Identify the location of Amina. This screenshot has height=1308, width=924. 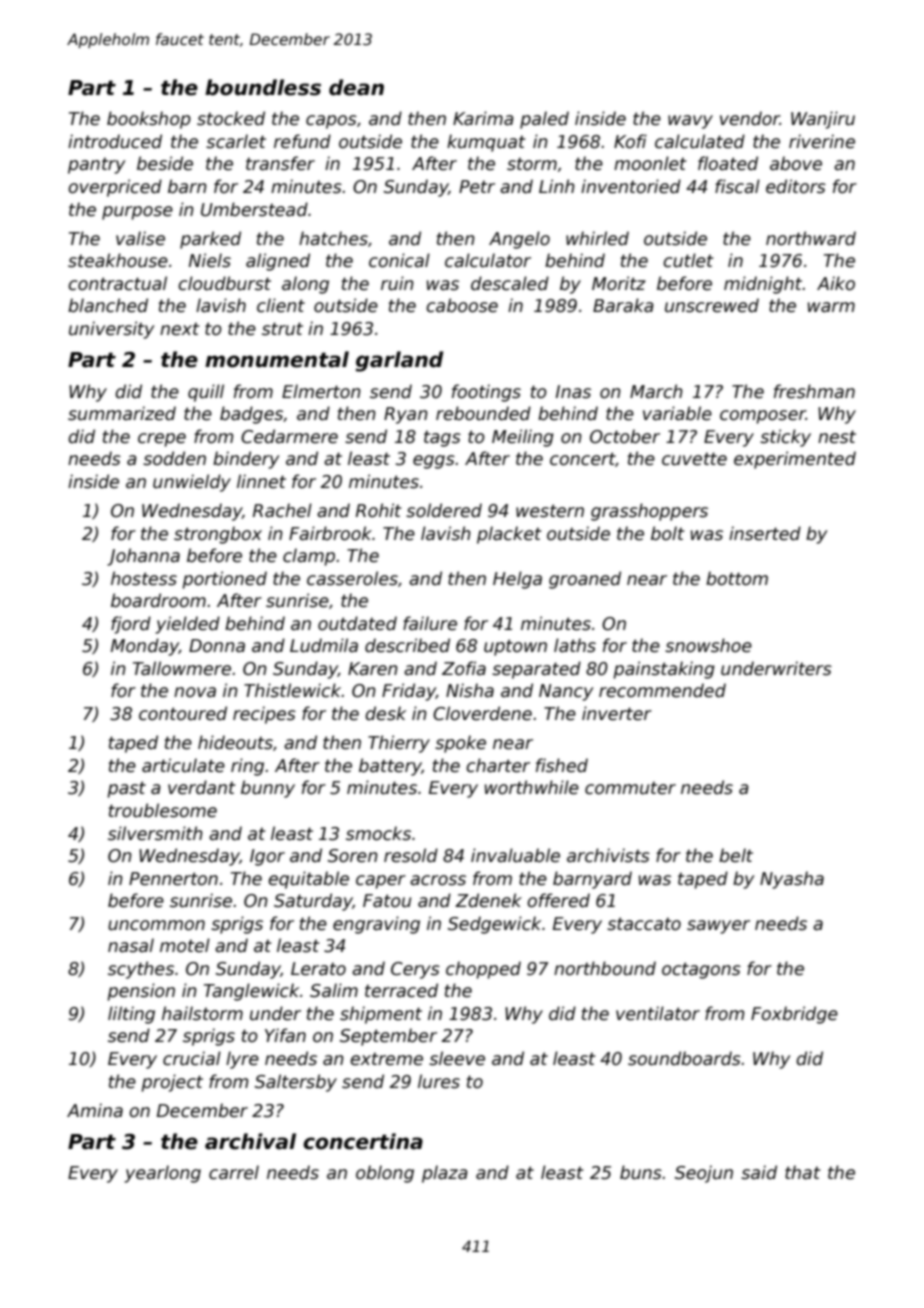
(95, 1110).
